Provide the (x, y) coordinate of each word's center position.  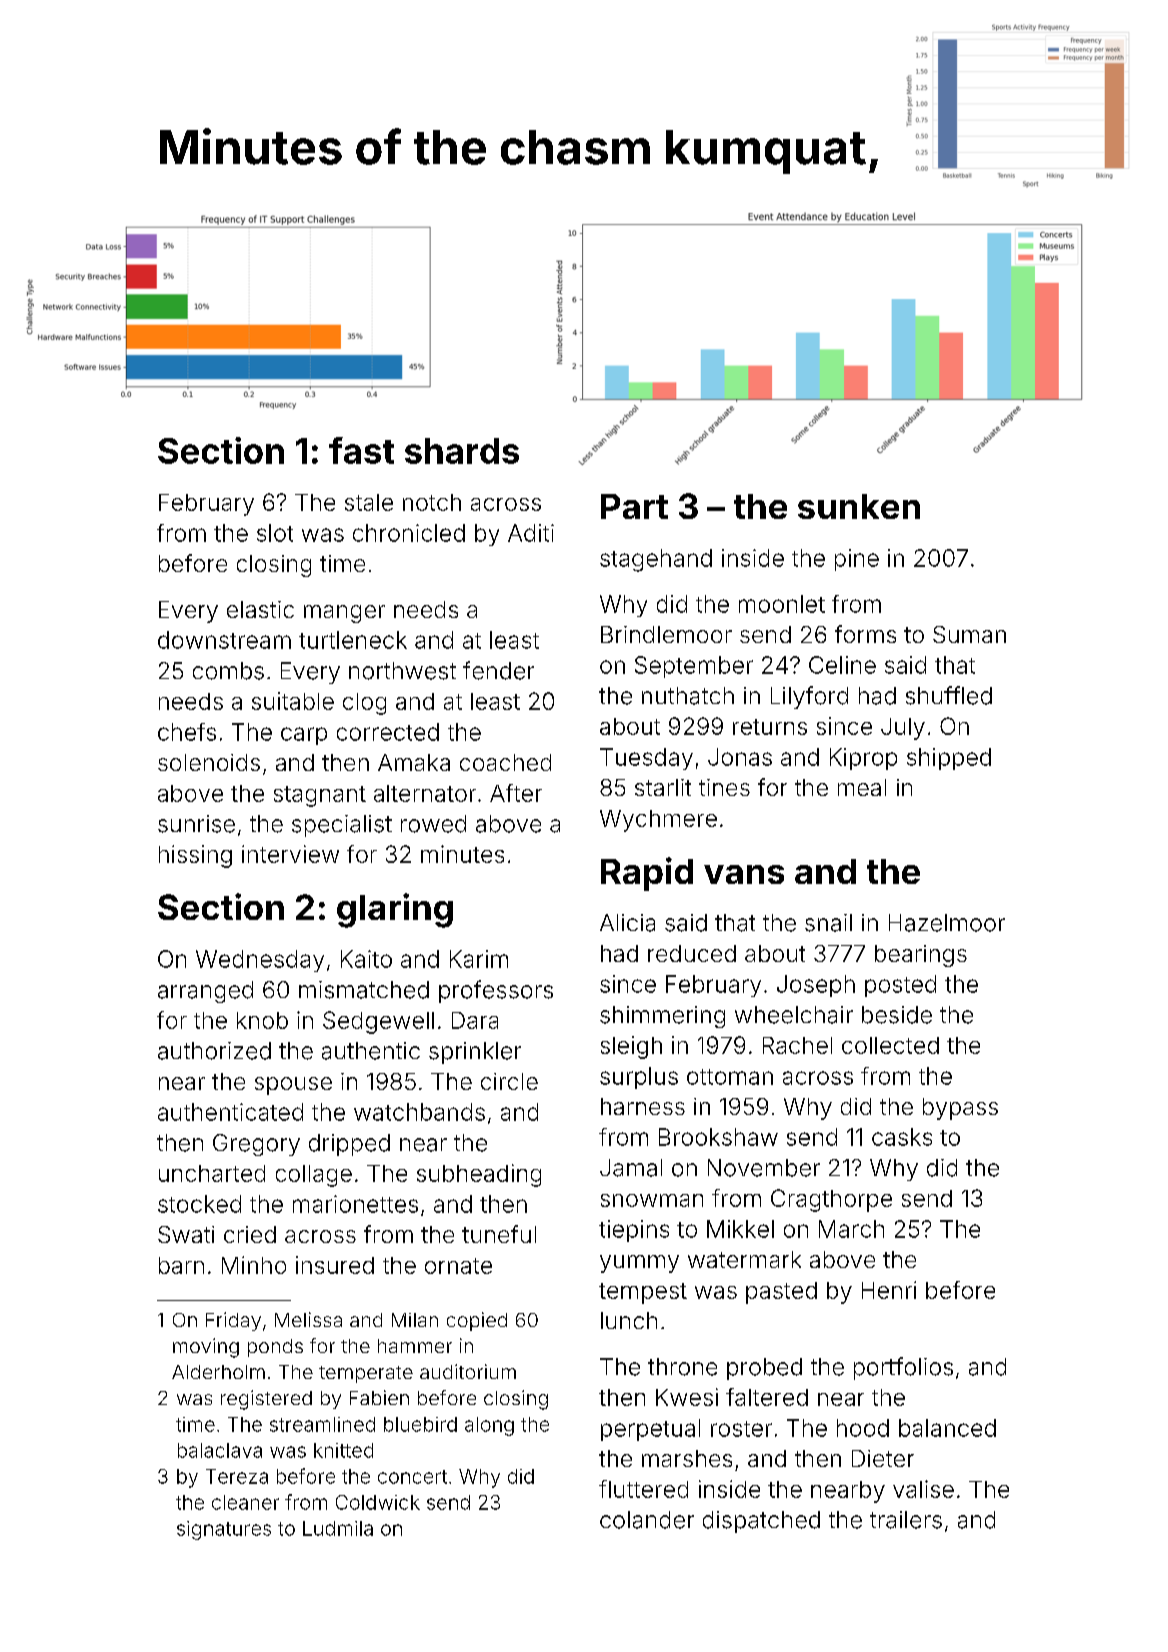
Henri (889, 1290)
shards (462, 451)
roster (741, 1429)
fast (361, 450)
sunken (859, 506)
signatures (224, 1530)
